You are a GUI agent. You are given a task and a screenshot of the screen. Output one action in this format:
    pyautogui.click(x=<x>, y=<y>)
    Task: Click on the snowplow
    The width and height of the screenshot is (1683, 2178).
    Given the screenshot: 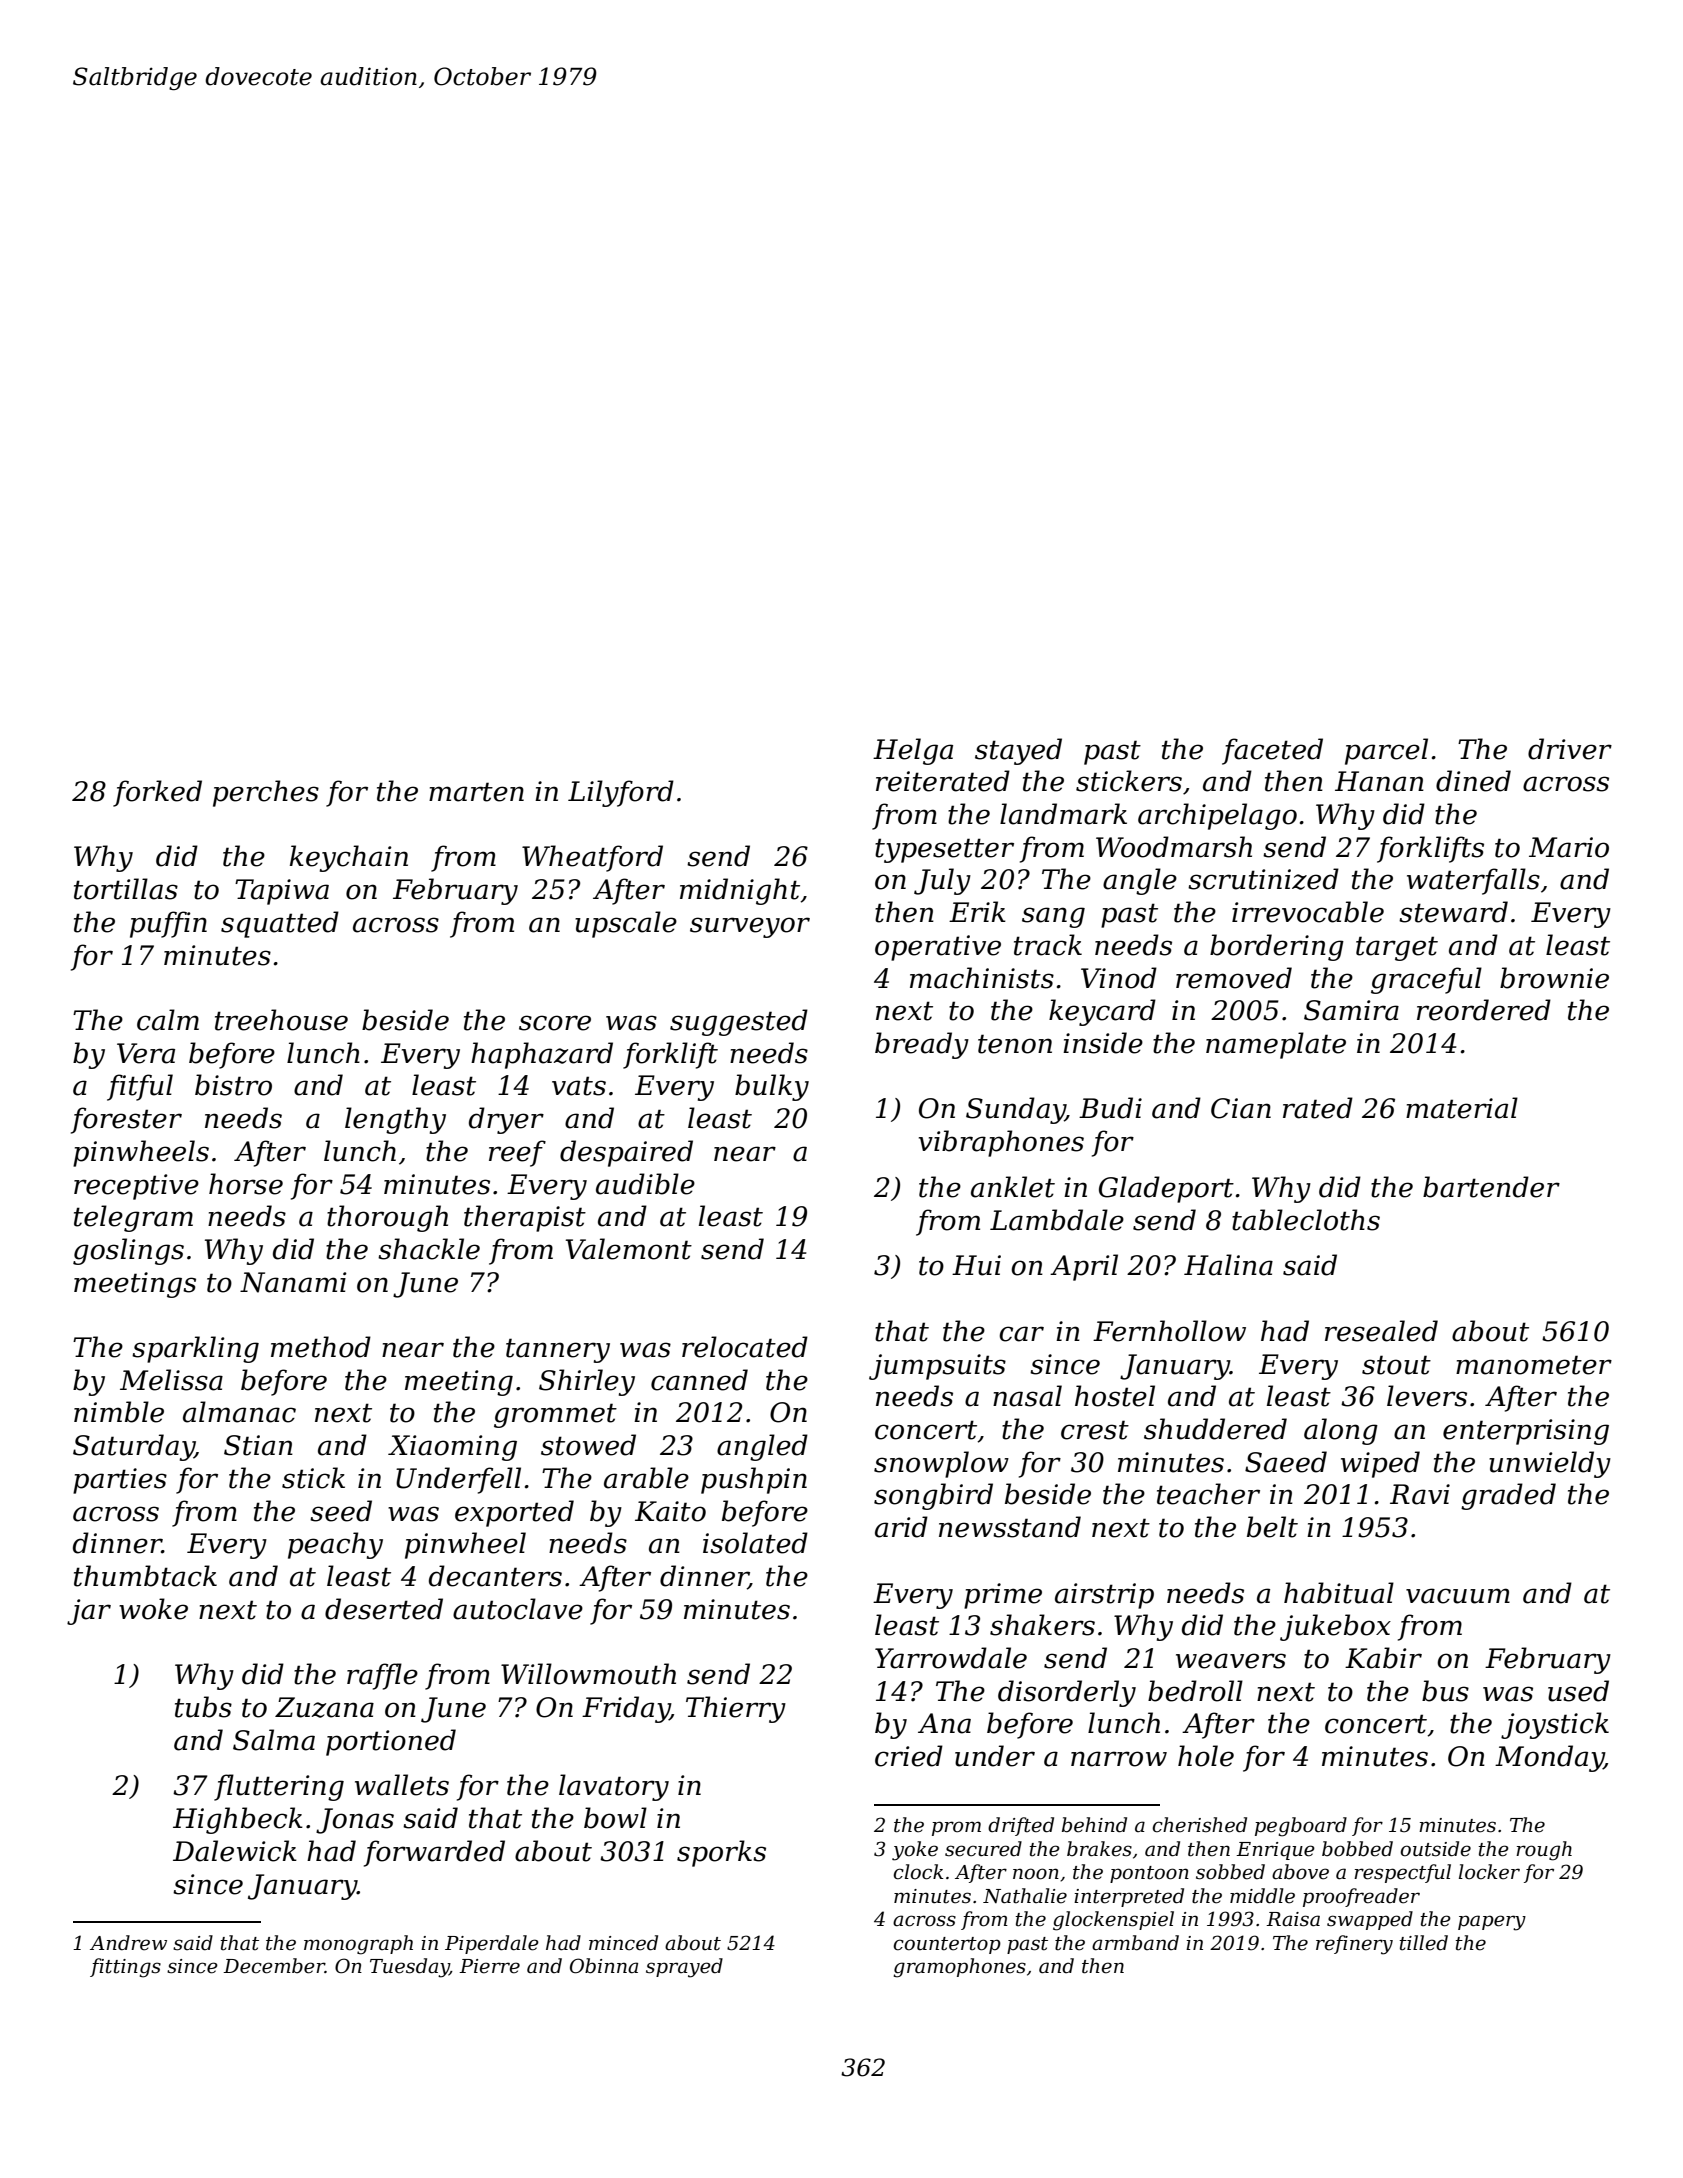 What is the action you would take?
    pyautogui.click(x=941, y=1464)
